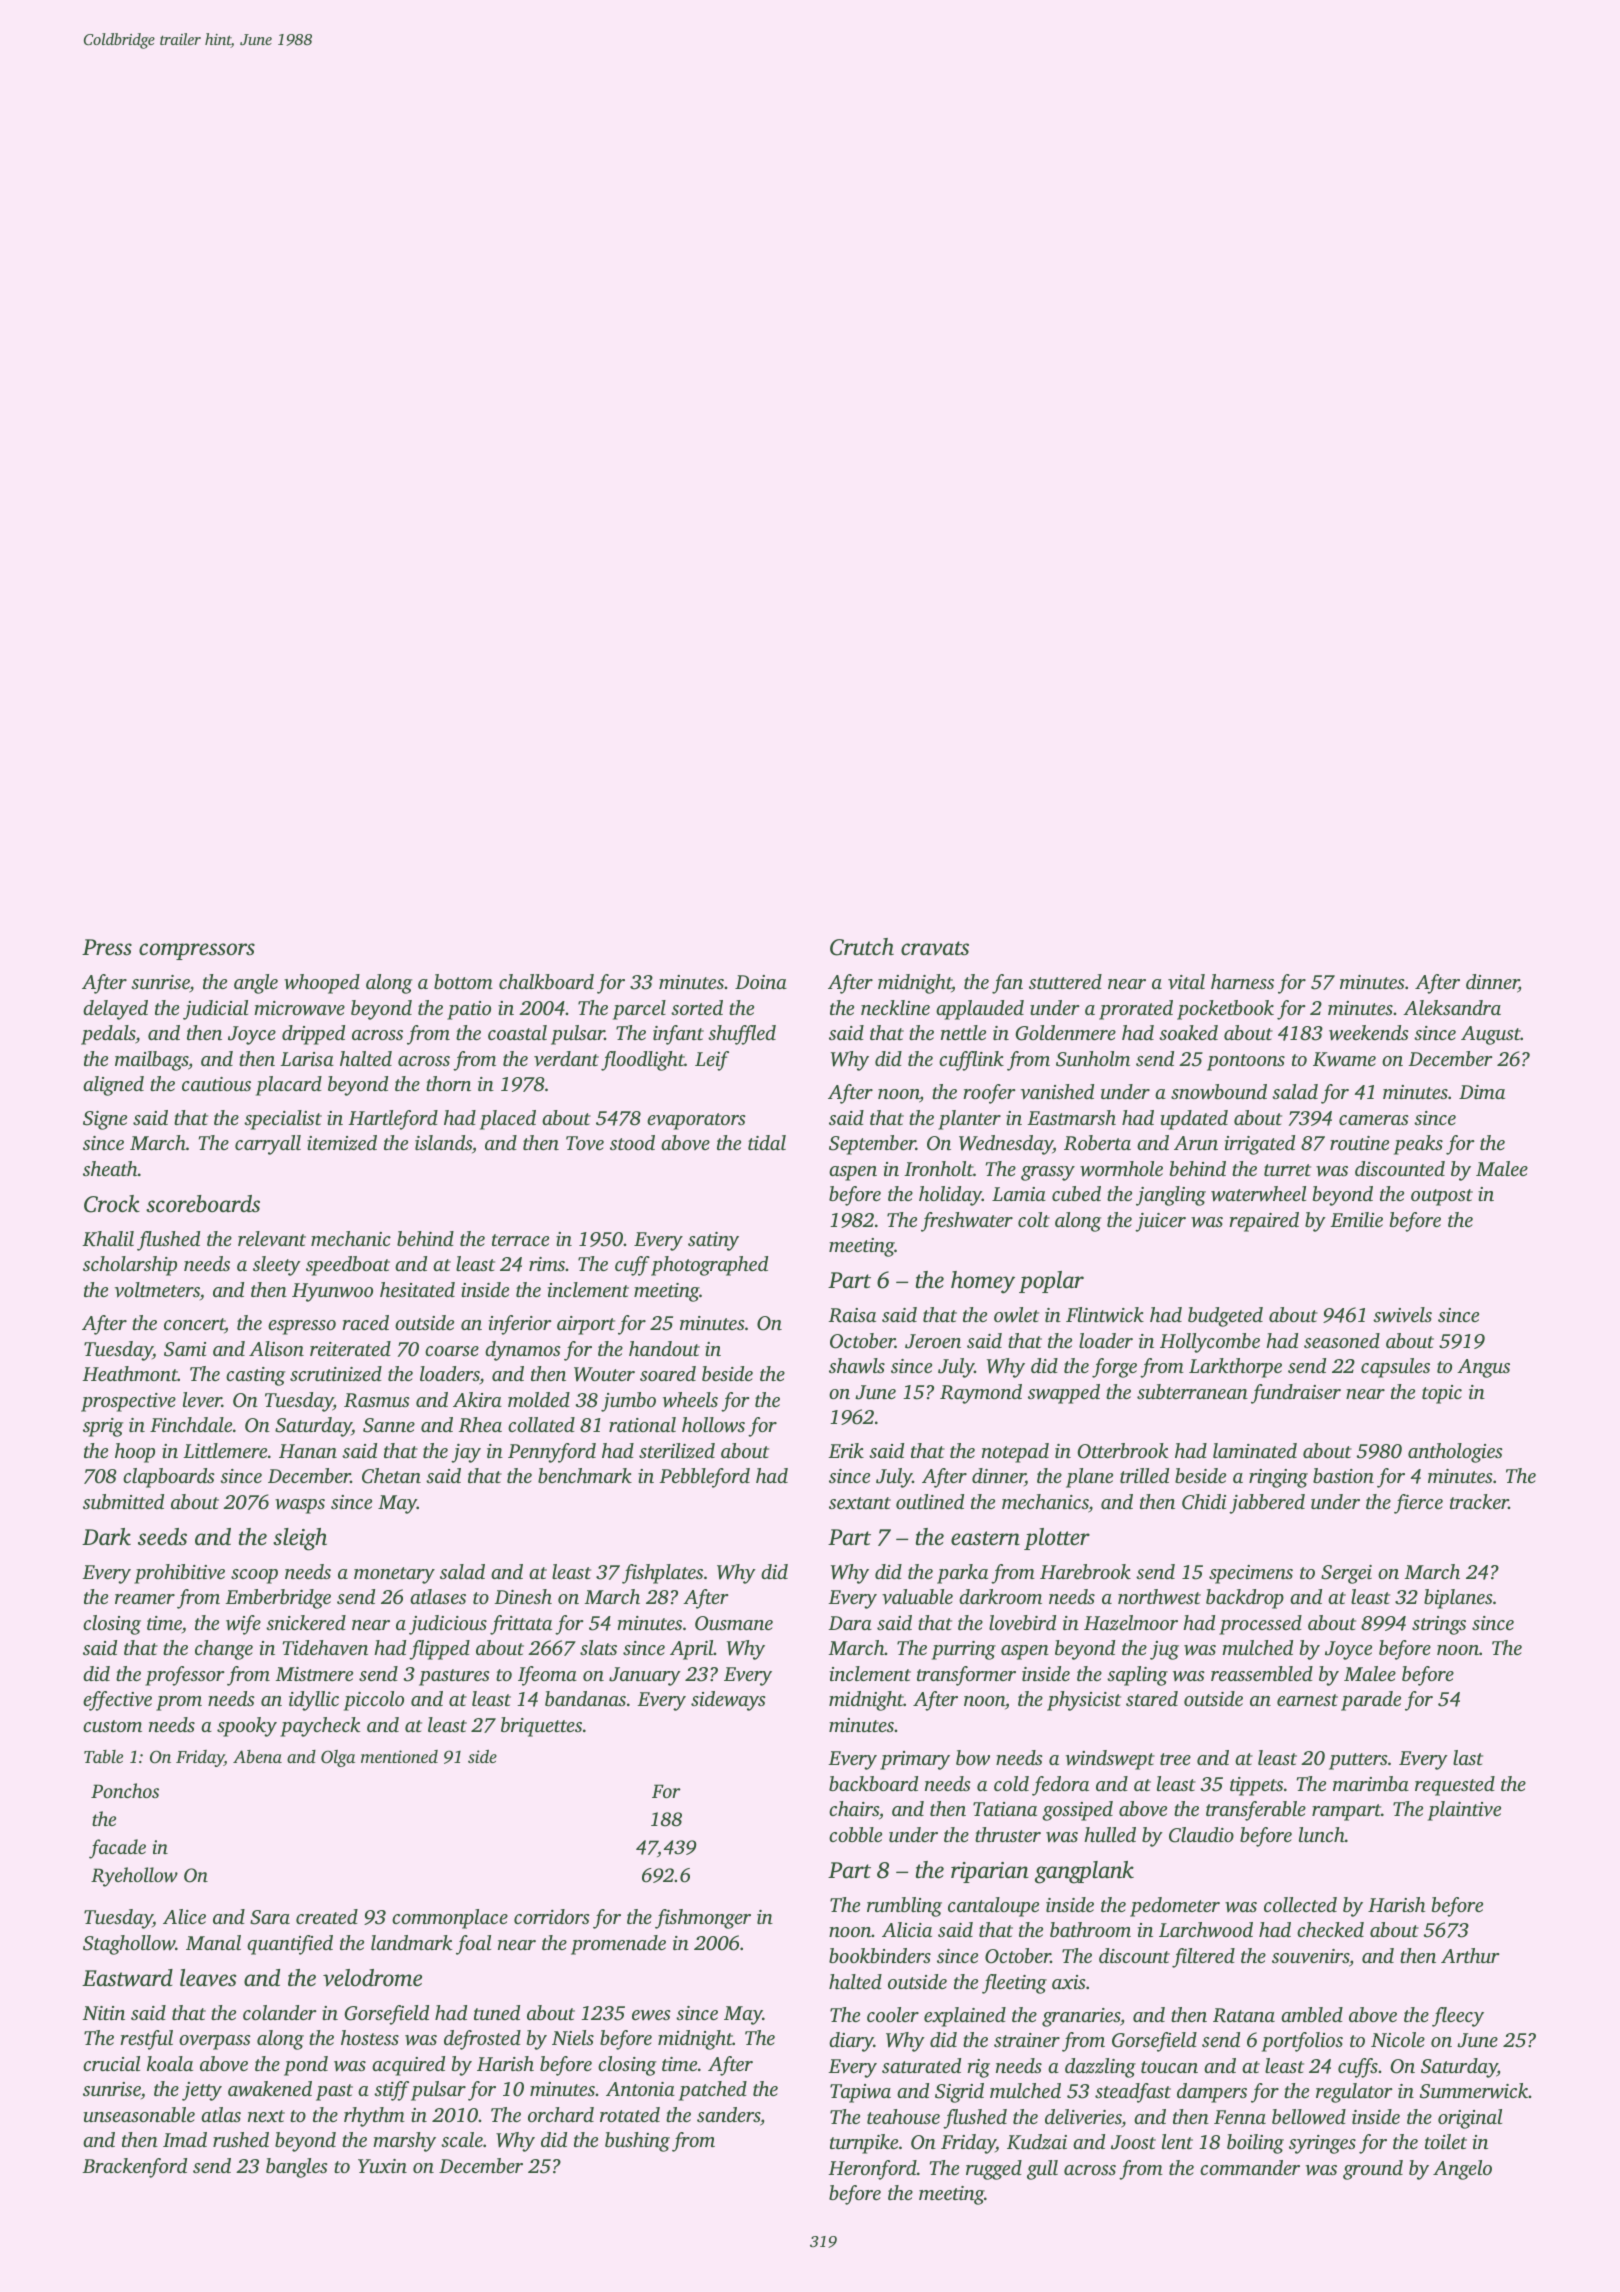 The image size is (1620, 2292). I want to click on peaks, so click(1418, 1145).
